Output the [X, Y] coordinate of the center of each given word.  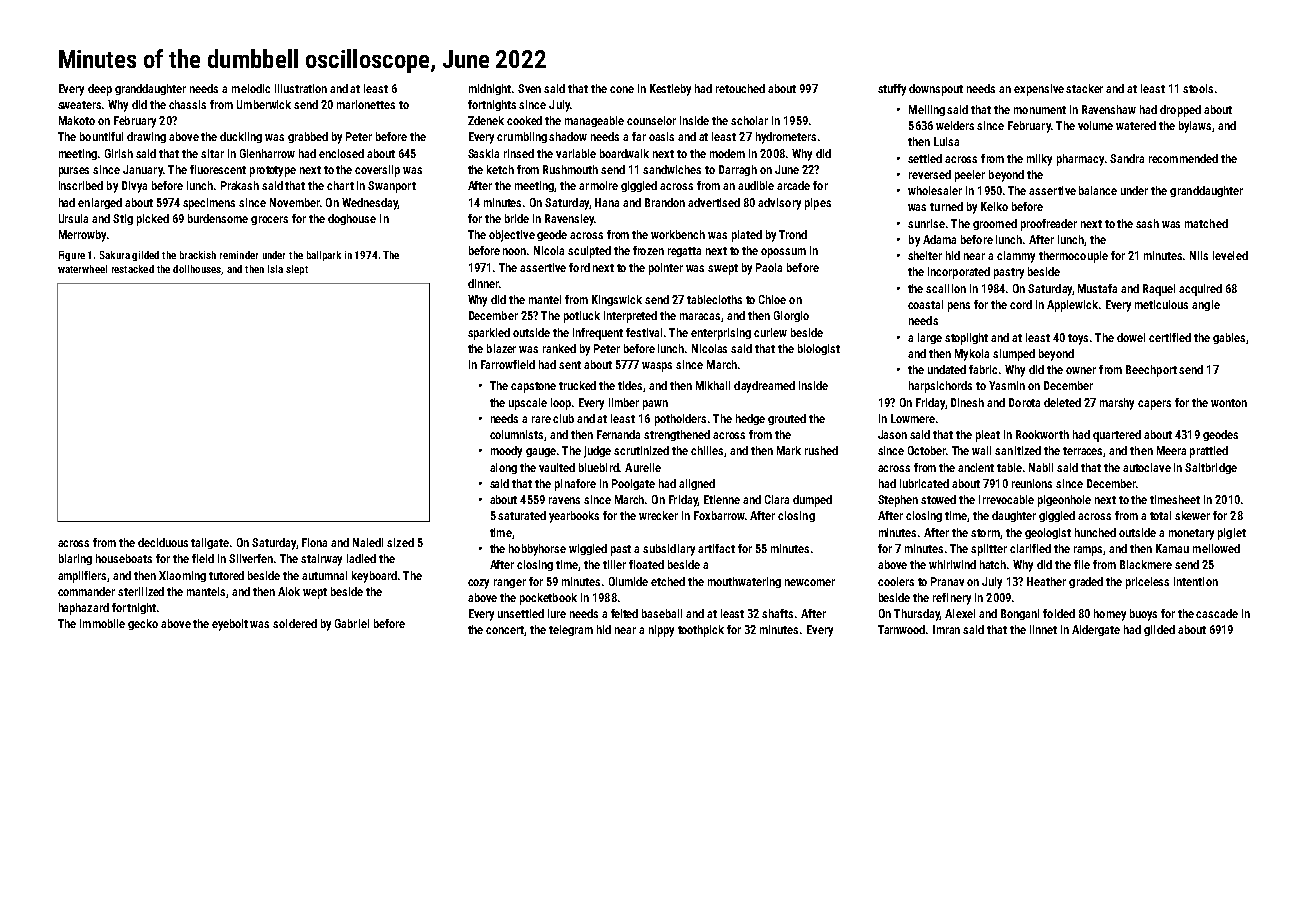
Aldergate [1096, 630]
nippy [661, 631]
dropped [1180, 111]
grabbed [308, 137]
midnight [490, 89]
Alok [289, 591]
